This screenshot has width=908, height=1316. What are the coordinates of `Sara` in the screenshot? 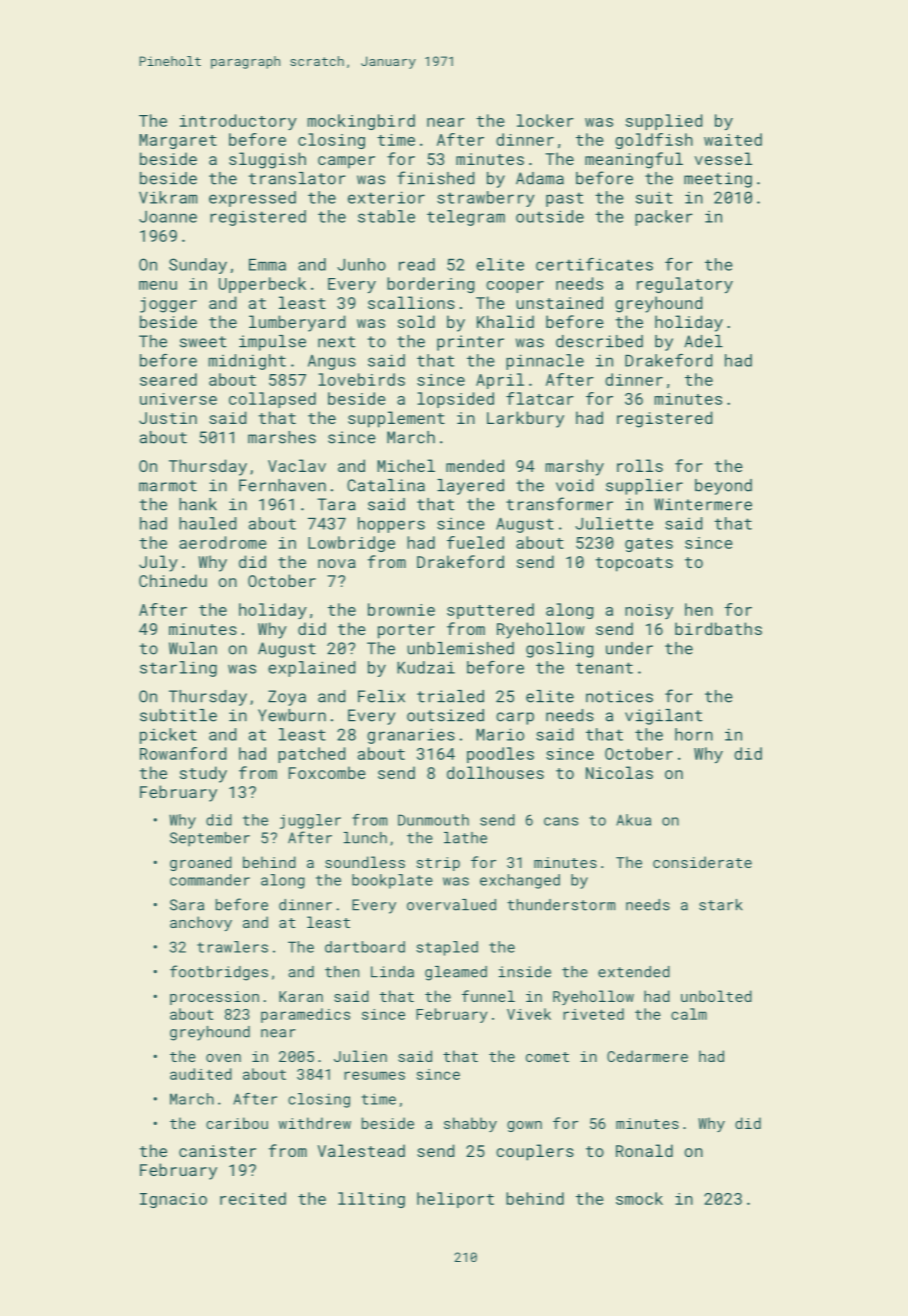 It's located at (187, 905).
